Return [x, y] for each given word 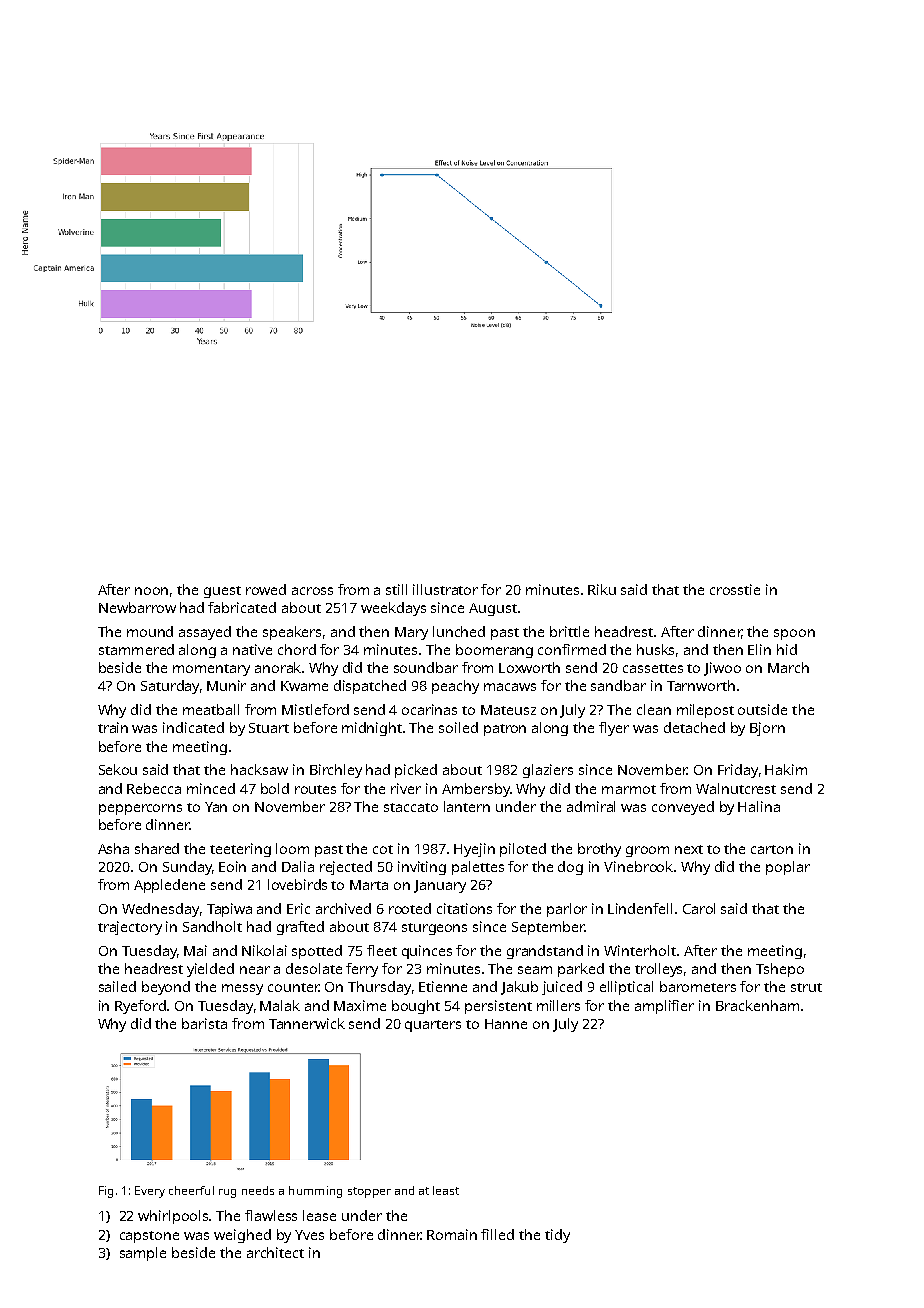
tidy [557, 1236]
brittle [569, 631]
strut [806, 987]
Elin [759, 649]
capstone [149, 1237]
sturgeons [434, 929]
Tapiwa [229, 910]
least [446, 1190]
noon [151, 591]
